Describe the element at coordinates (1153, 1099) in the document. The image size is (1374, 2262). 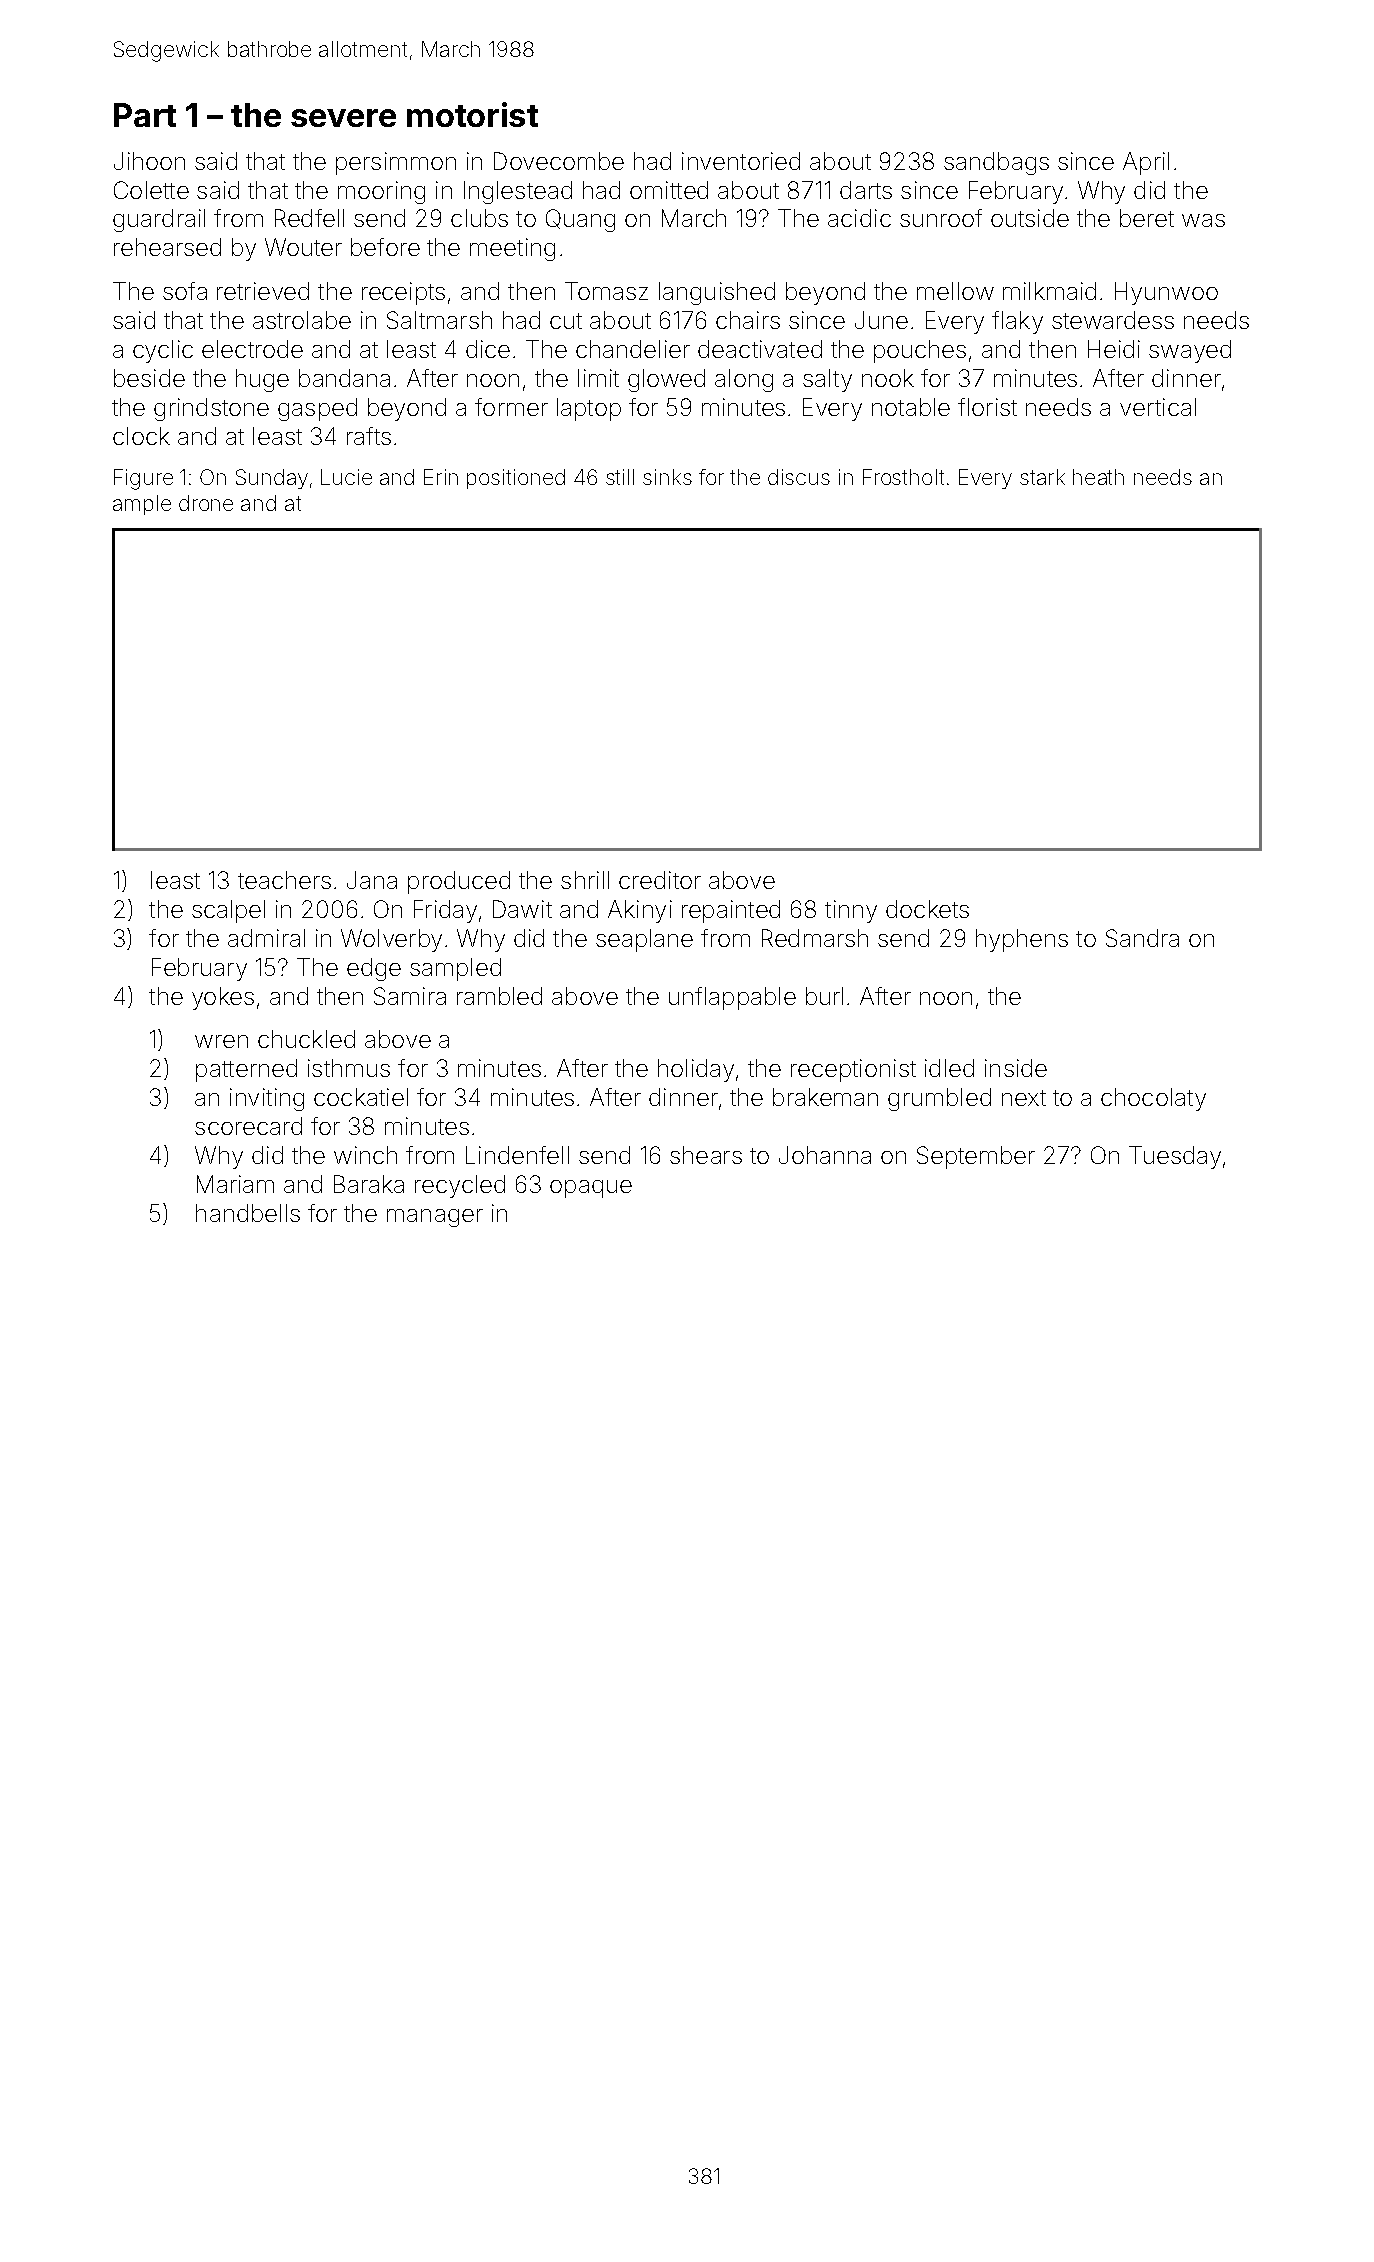
I see `chocolaty` at that location.
